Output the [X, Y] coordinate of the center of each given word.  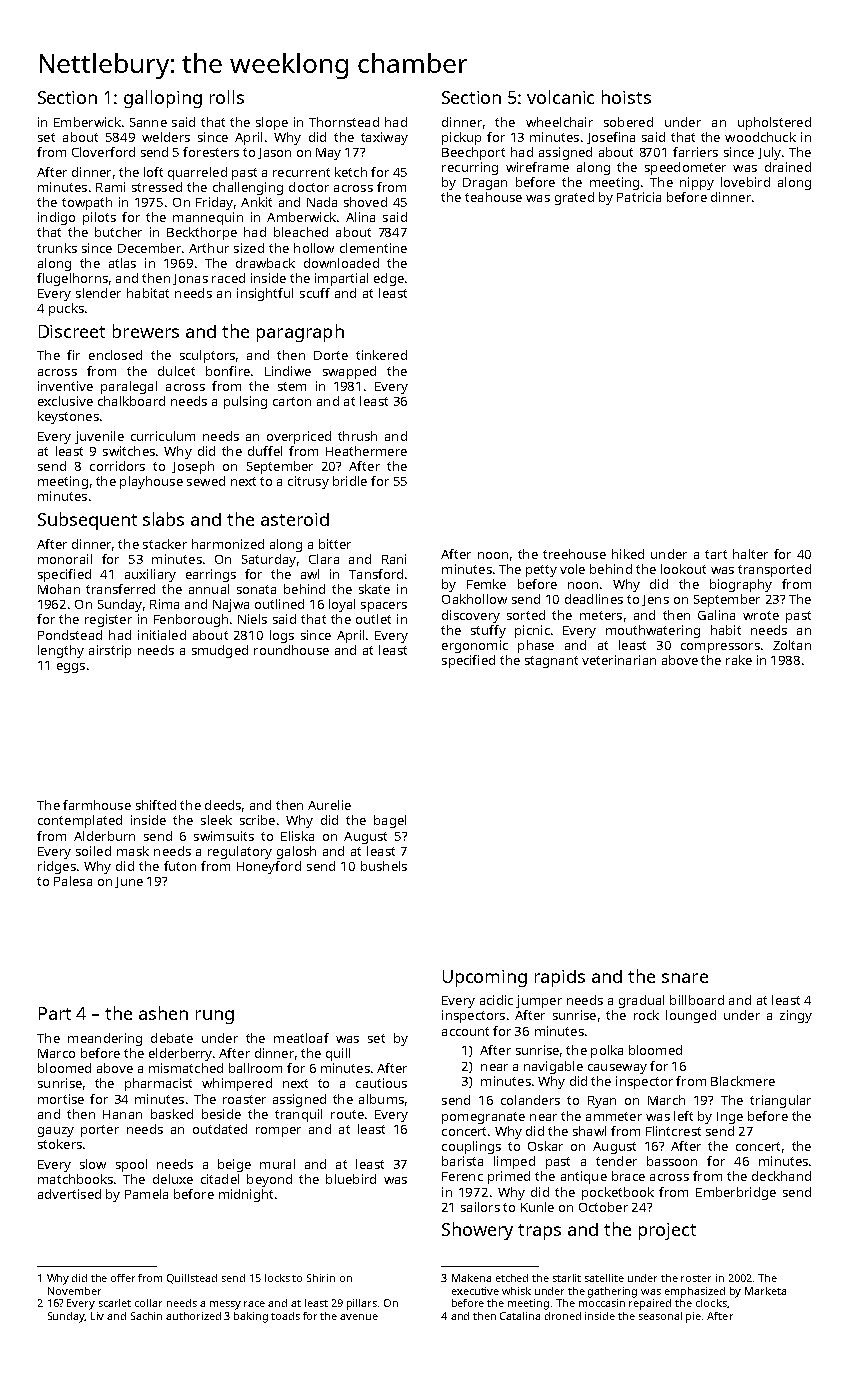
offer [123, 1278]
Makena [471, 1278]
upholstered [774, 123]
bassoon [672, 1161]
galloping [163, 99]
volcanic [560, 97]
